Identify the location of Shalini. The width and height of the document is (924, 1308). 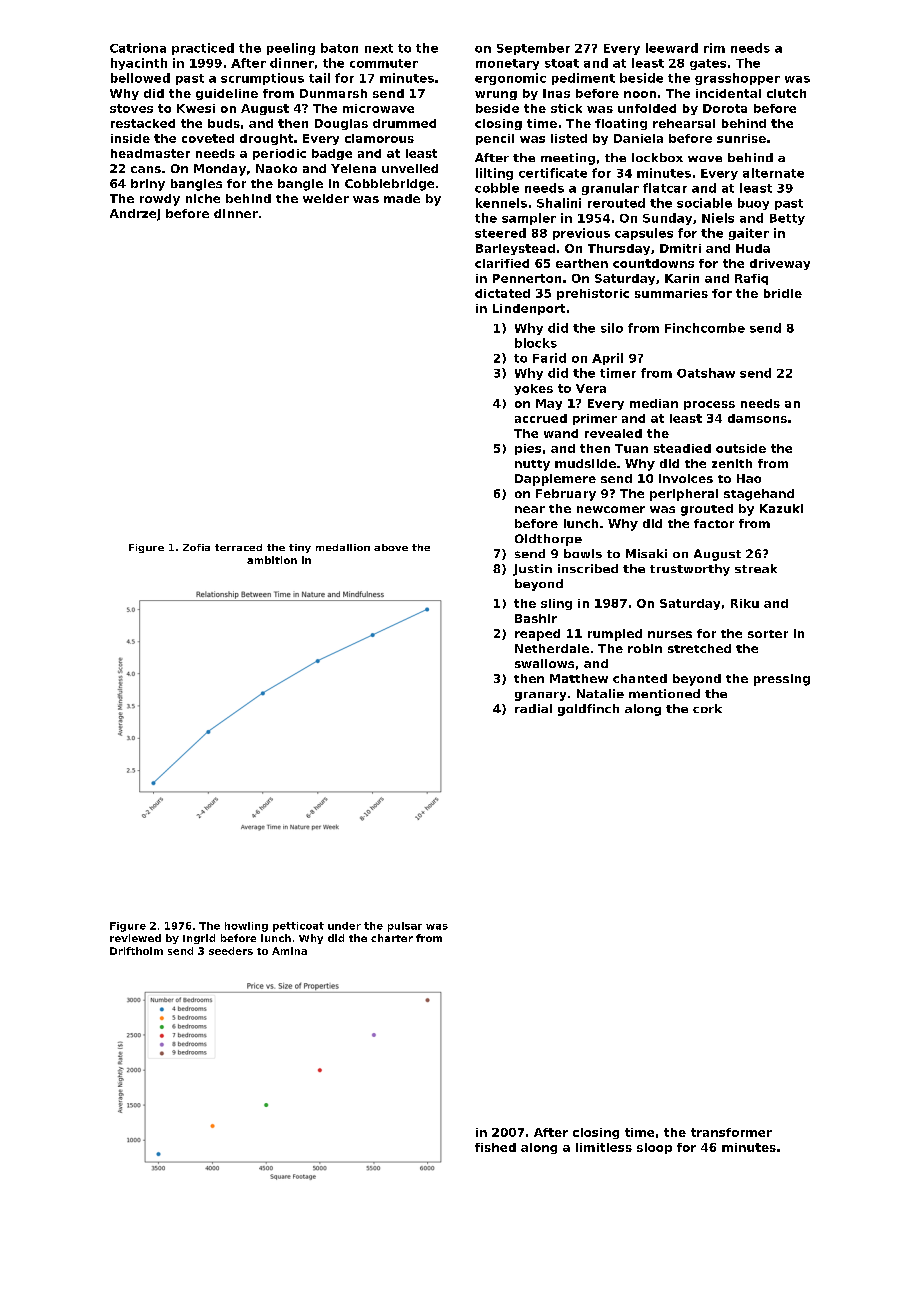
(559, 203).
